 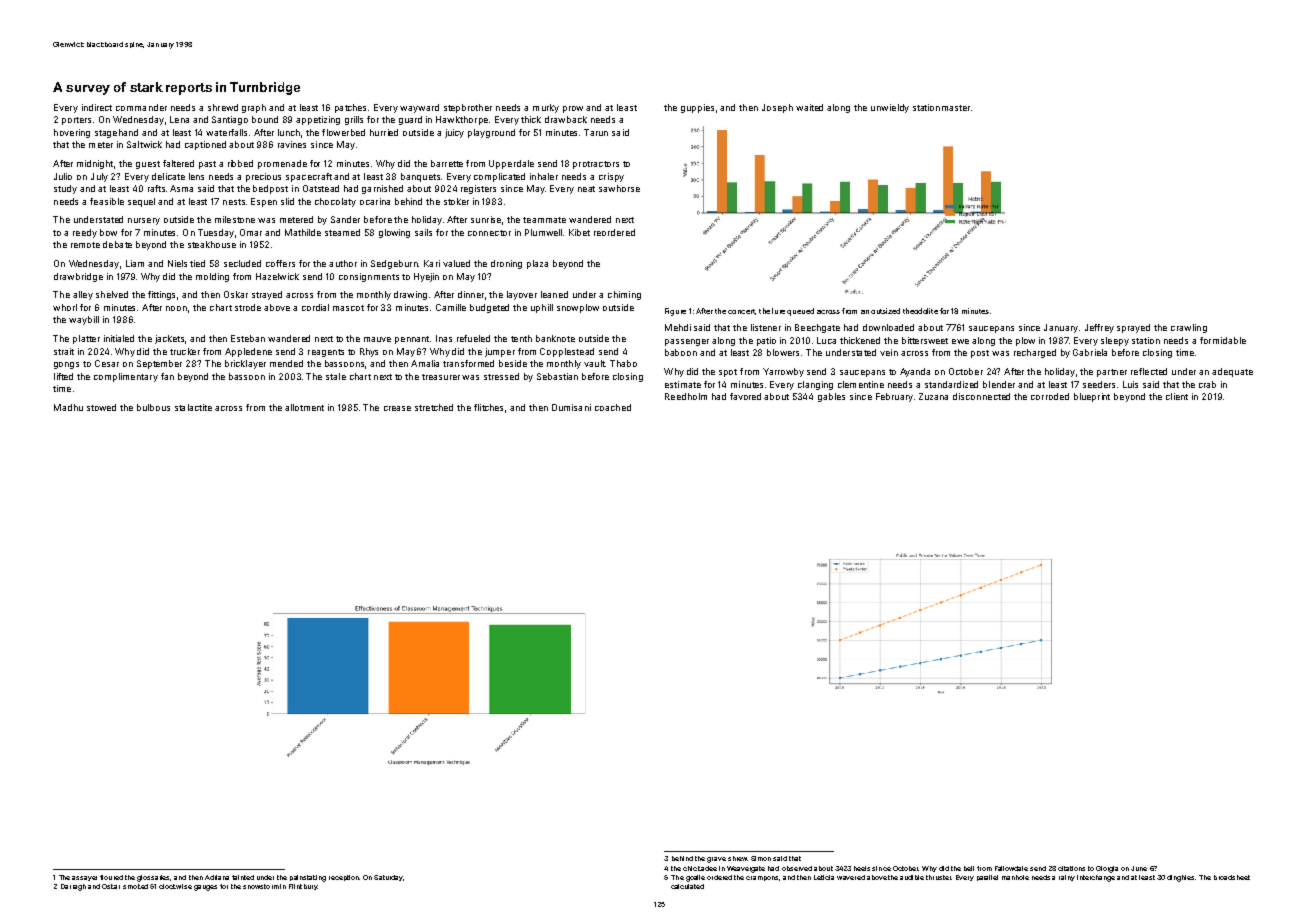 What do you see at coordinates (716, 860) in the page?
I see `grave` at bounding box center [716, 860].
